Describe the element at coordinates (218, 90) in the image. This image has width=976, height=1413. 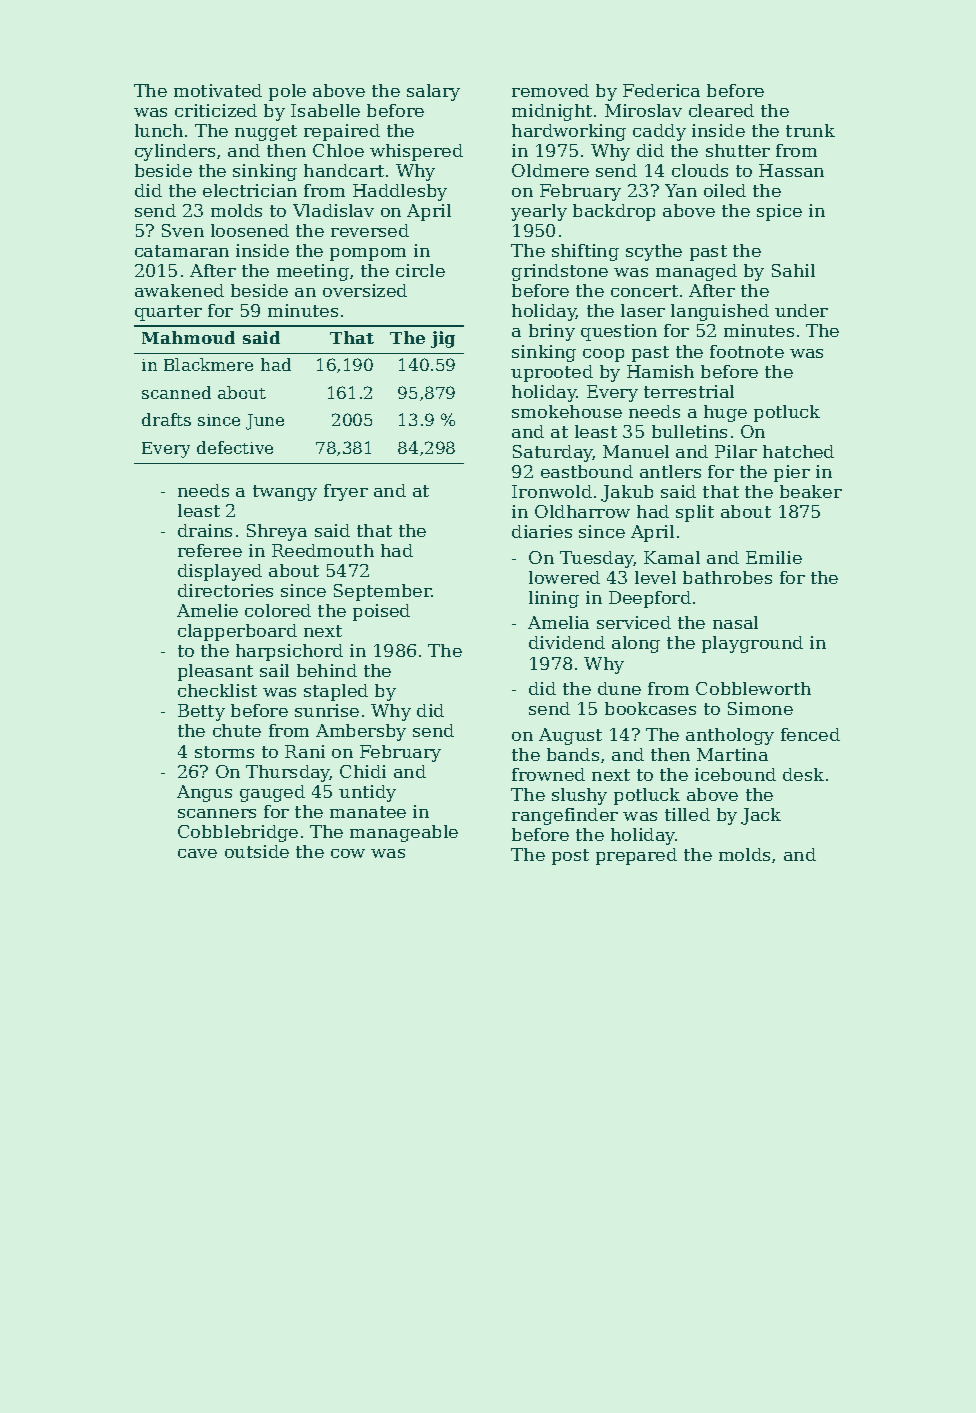
I see `motivated` at that location.
